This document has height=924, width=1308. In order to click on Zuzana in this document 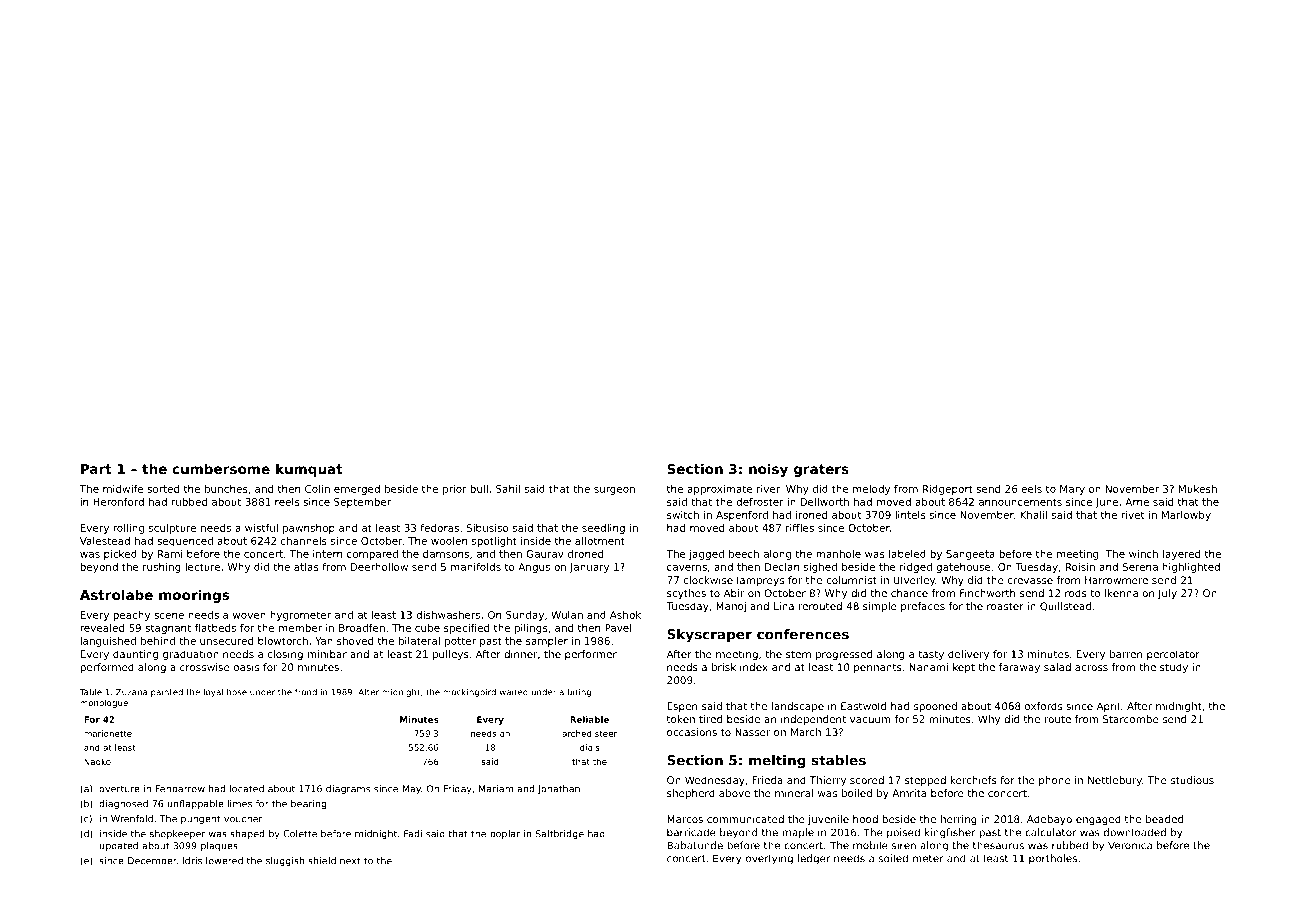, I will do `click(131, 692)`.
